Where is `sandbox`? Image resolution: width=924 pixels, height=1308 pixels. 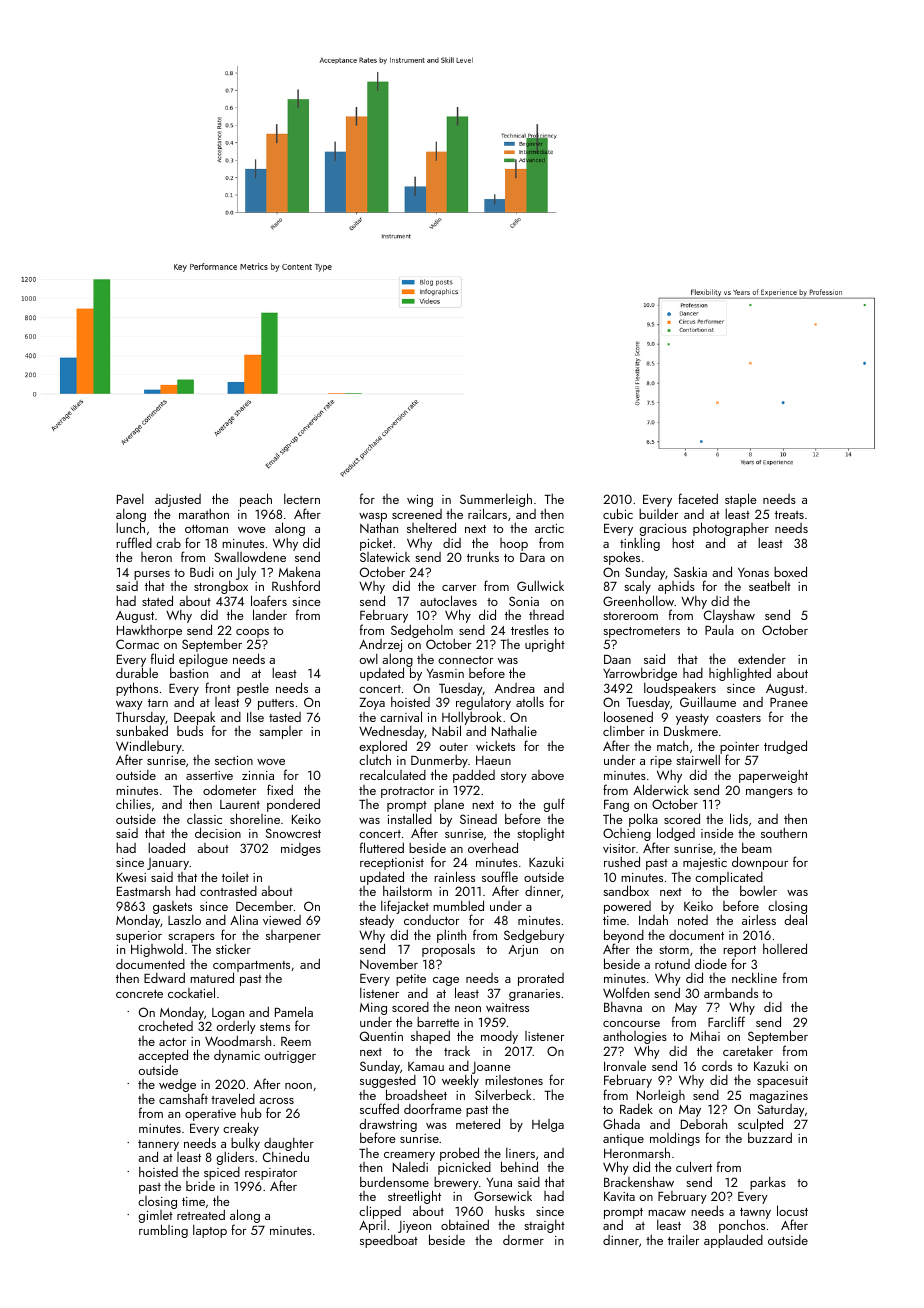 sandbox is located at coordinates (626, 890).
